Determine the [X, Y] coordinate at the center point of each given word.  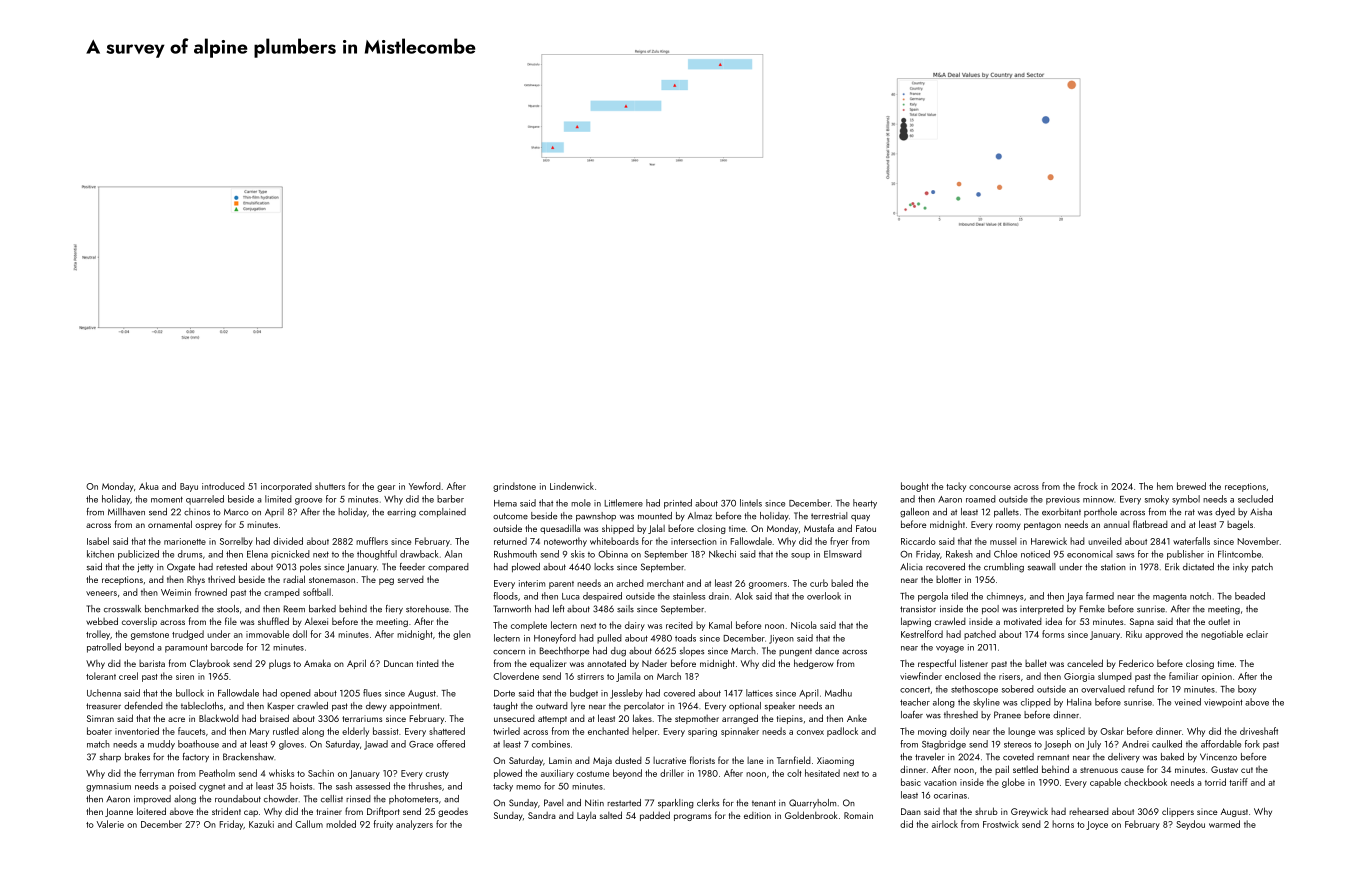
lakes [642, 718]
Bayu [189, 487]
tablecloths [202, 706]
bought [915, 487]
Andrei [1135, 744]
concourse [990, 487]
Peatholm [217, 773]
